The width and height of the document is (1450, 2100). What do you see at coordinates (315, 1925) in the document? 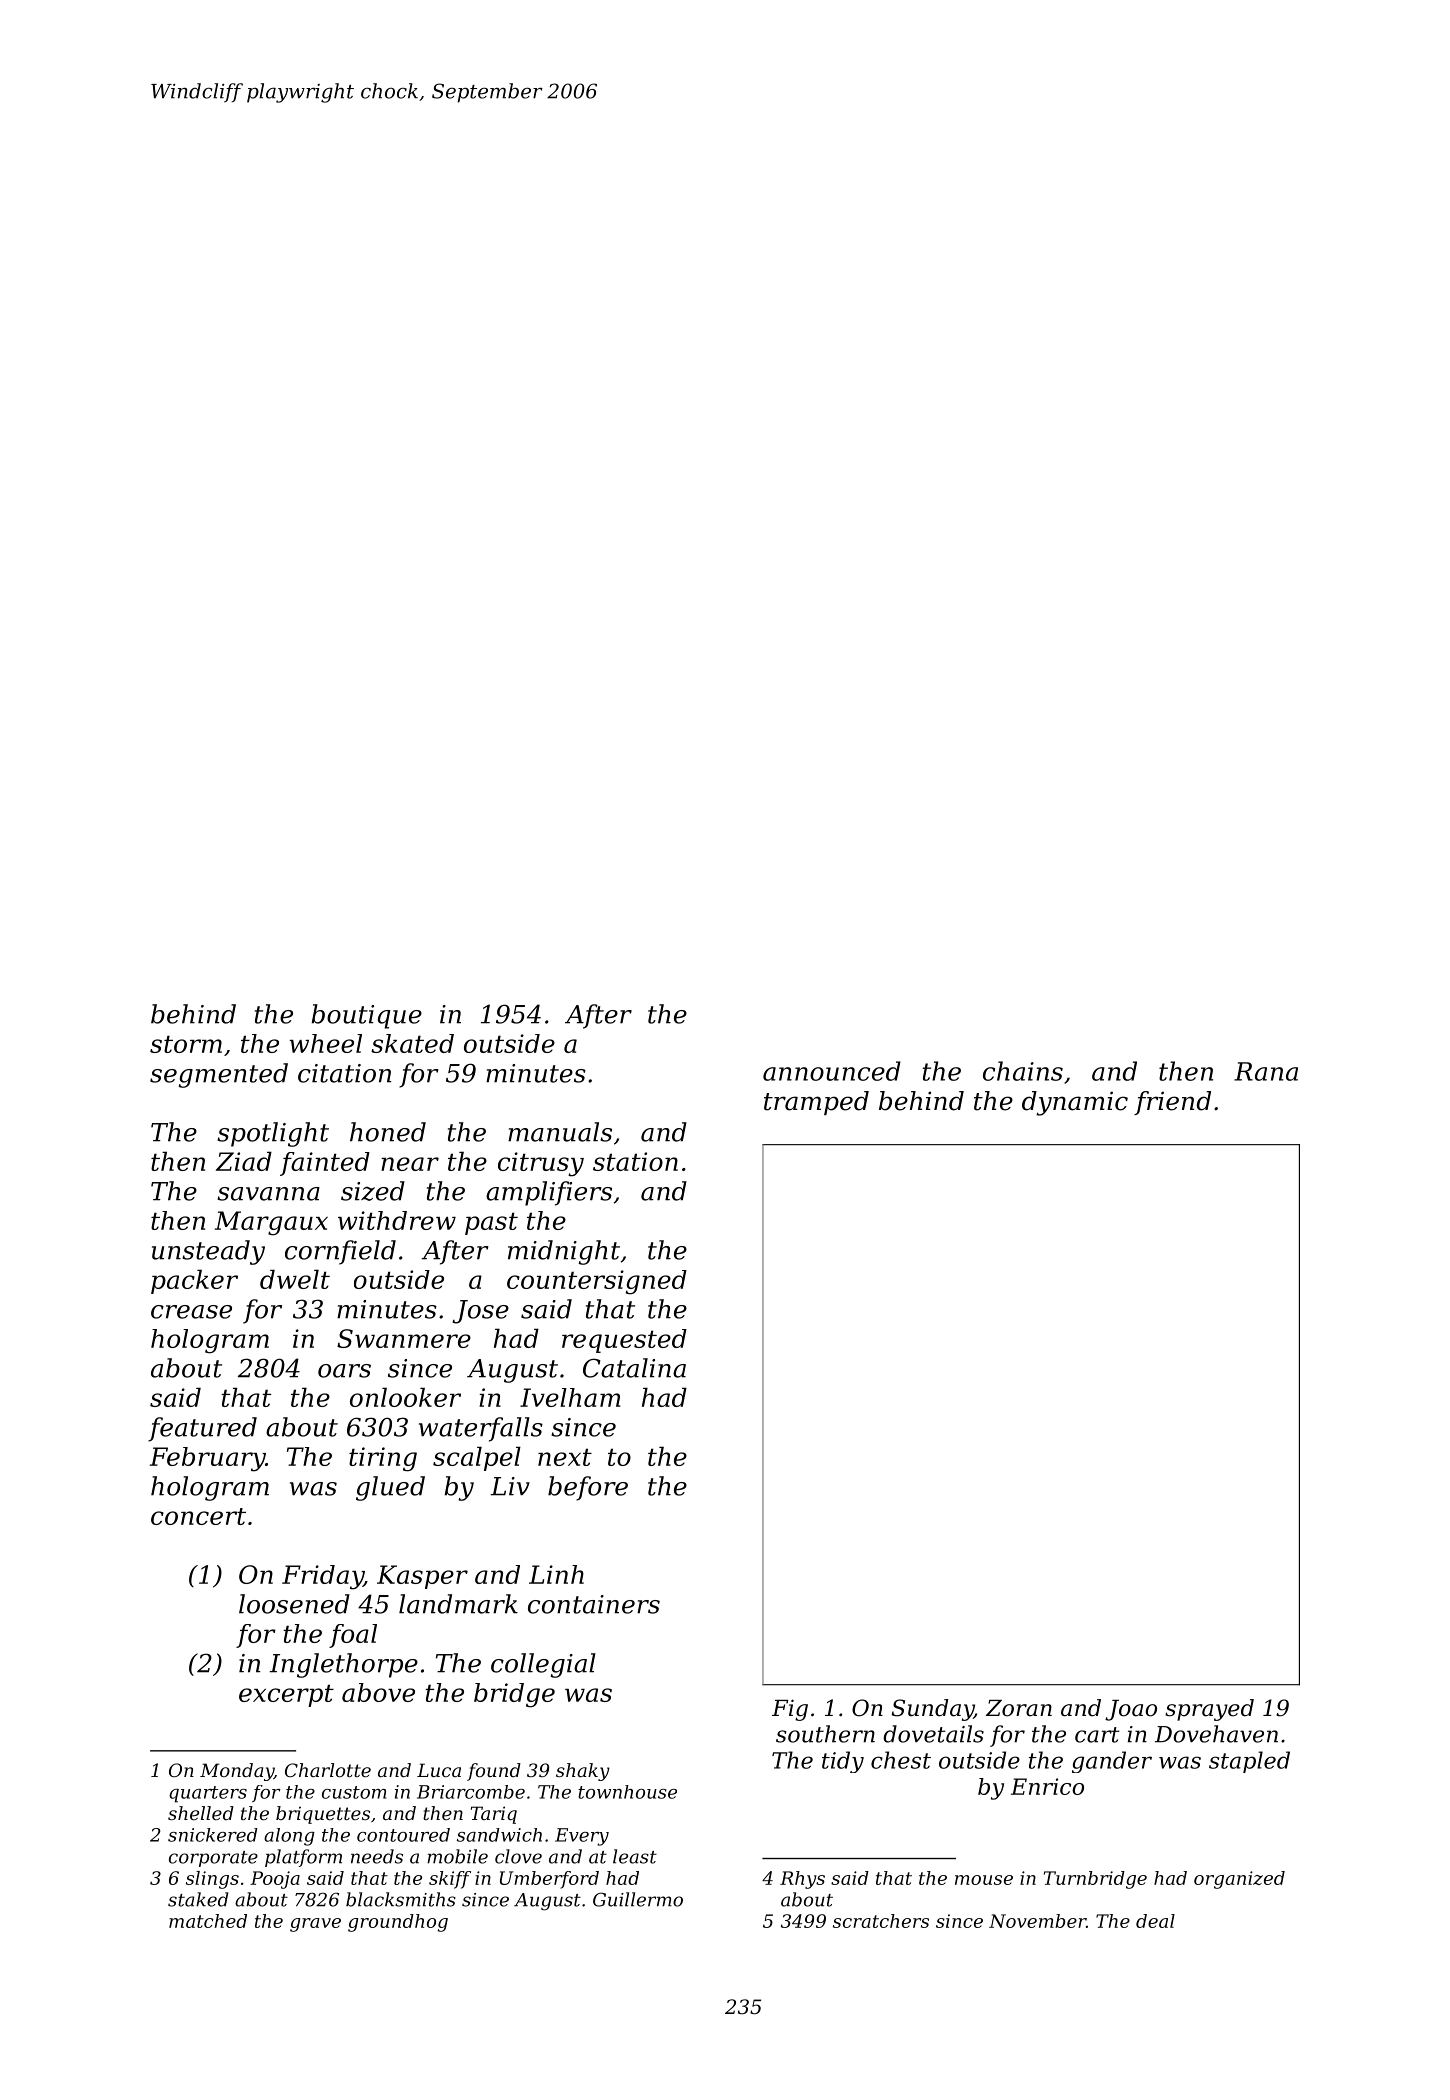
I see `grave` at bounding box center [315, 1925].
